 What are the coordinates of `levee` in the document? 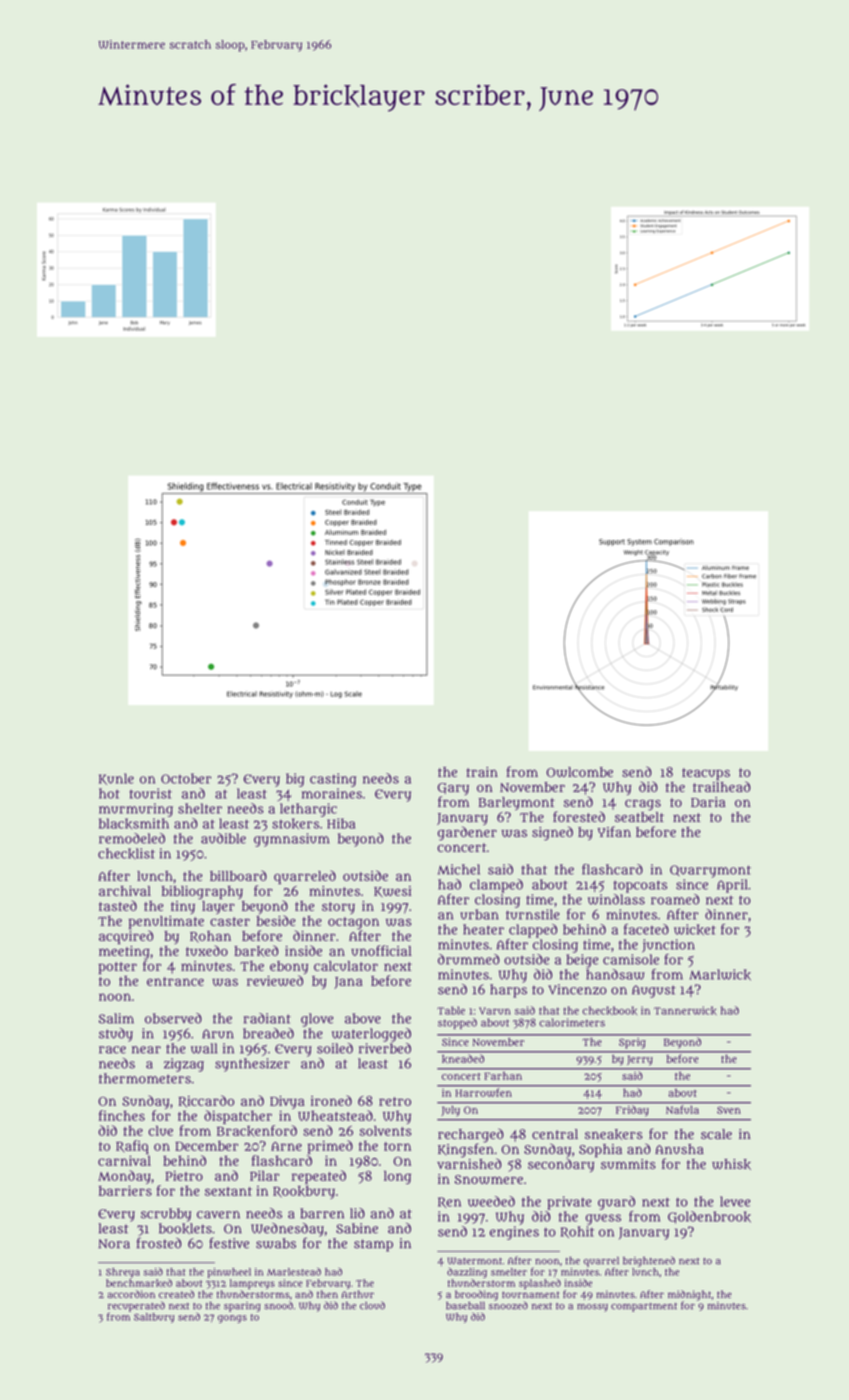 It's located at (735, 1201).
